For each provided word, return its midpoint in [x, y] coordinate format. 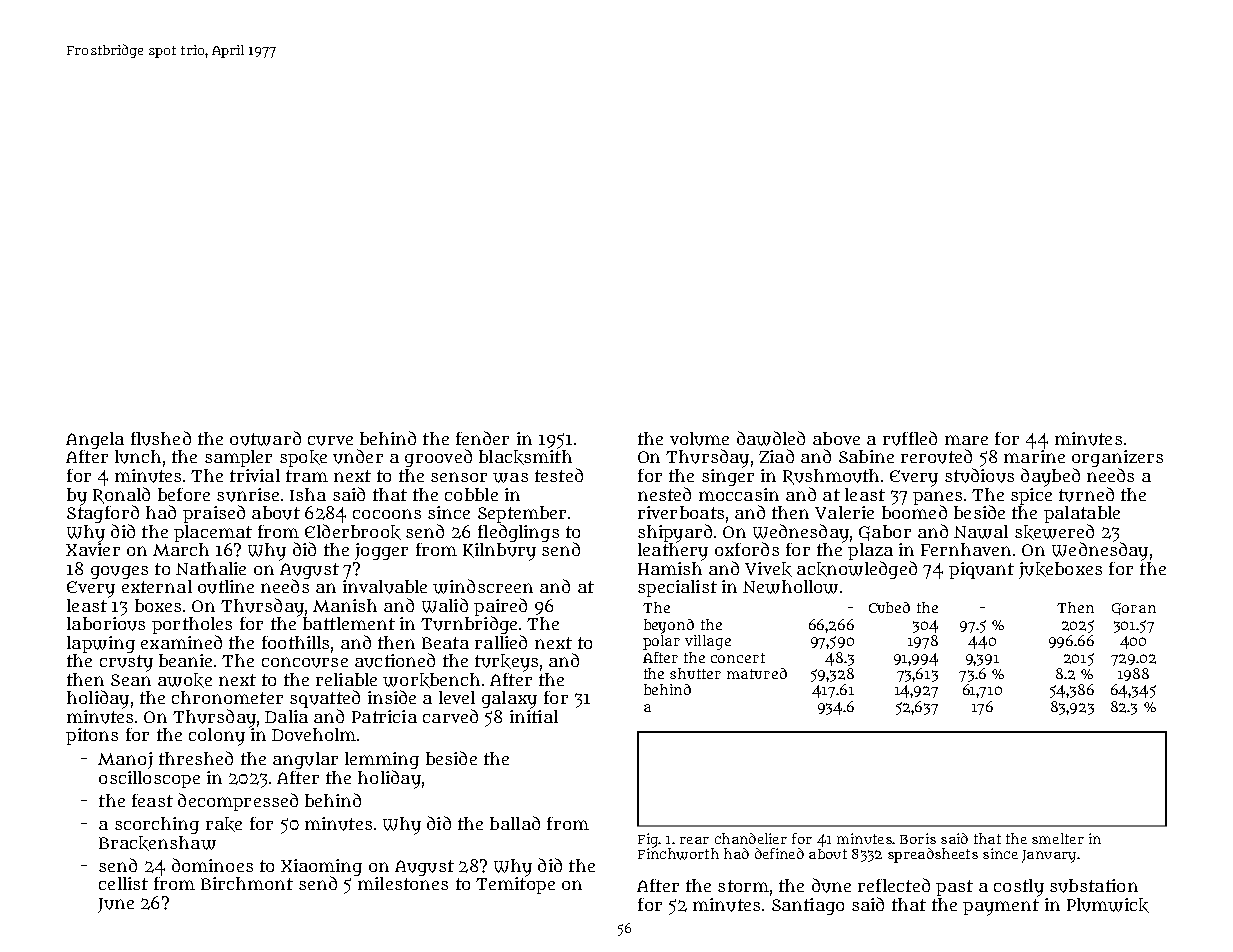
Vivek [768, 569]
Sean [131, 680]
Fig [648, 840]
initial [534, 716]
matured [757, 673]
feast [152, 800]
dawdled [771, 438]
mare [966, 440]
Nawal [981, 532]
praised [214, 514]
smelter [1058, 838]
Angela [95, 440]
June [116, 905]
